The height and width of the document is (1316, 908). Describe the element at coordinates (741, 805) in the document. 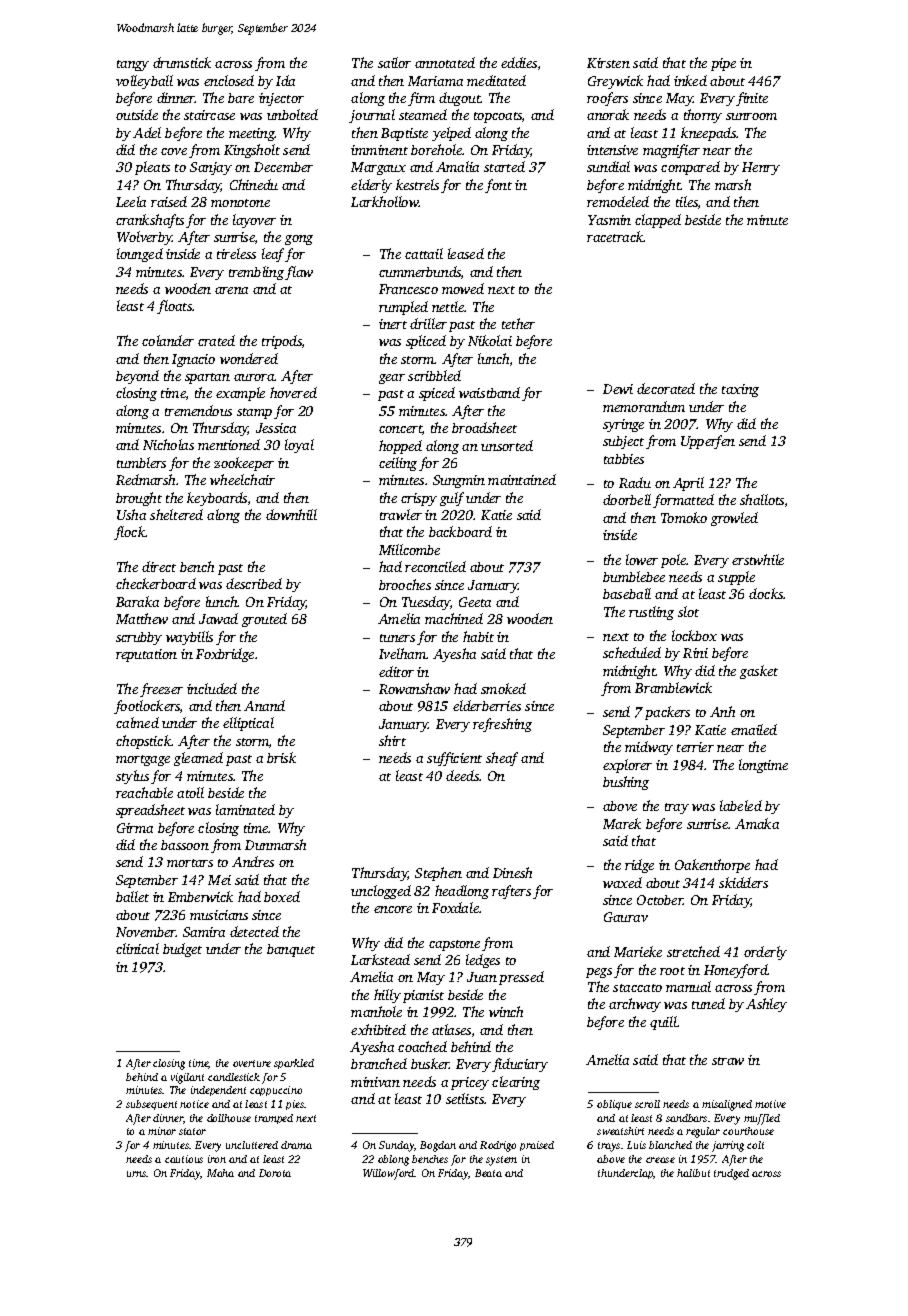

I see `labeled` at that location.
